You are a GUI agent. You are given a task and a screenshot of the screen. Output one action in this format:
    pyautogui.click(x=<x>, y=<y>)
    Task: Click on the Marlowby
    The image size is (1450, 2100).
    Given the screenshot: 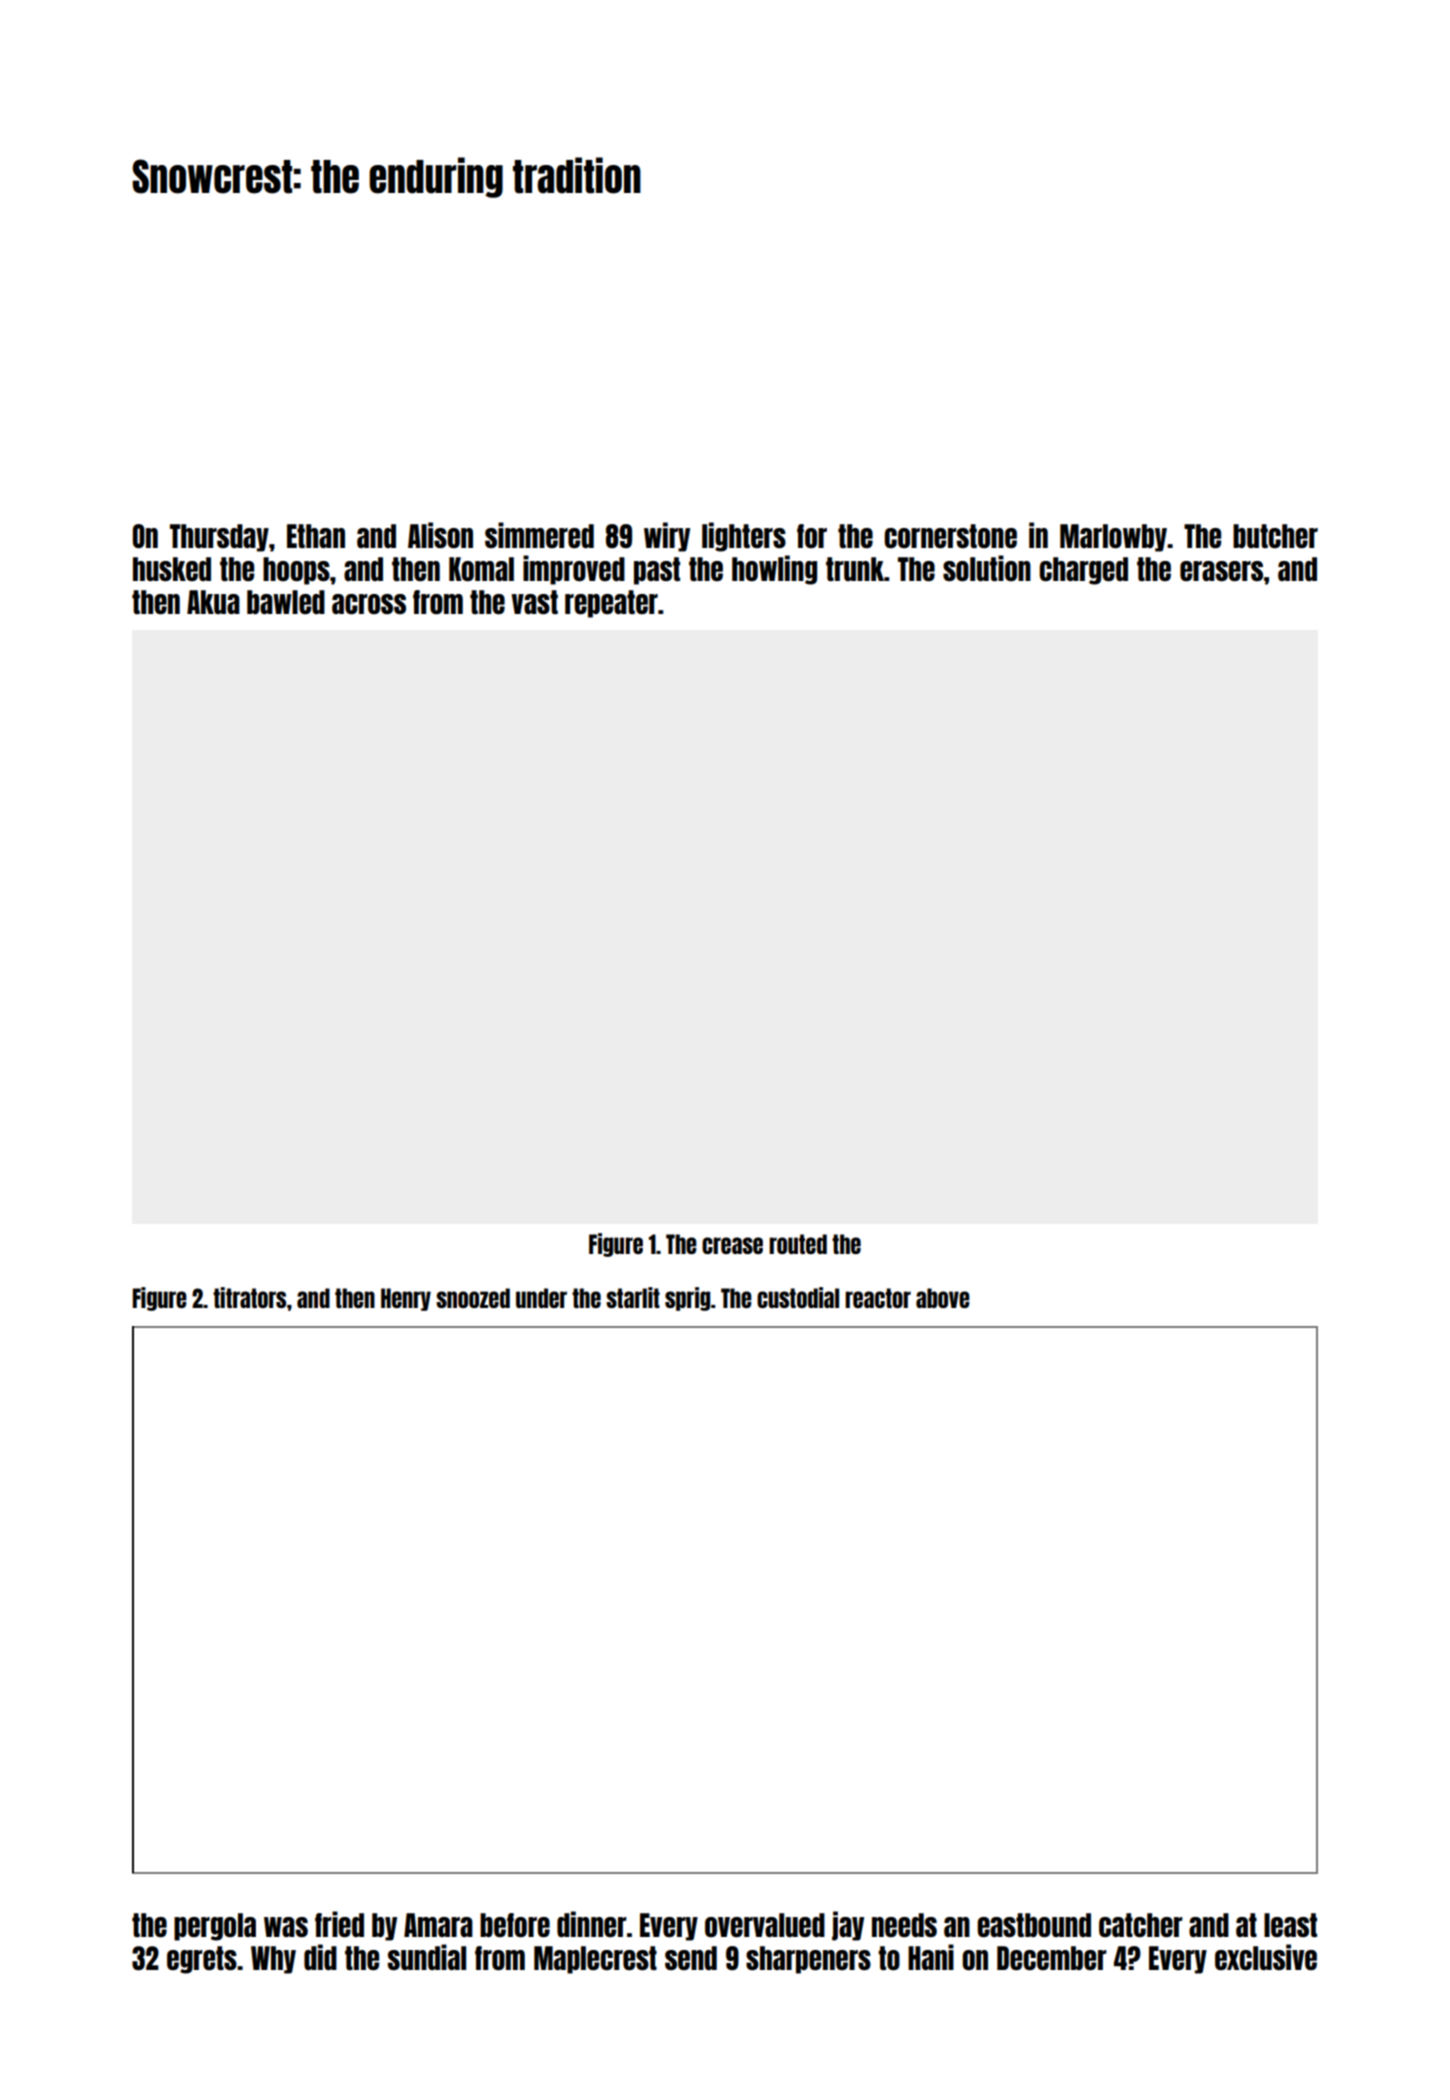 What is the action you would take?
    pyautogui.click(x=1114, y=538)
